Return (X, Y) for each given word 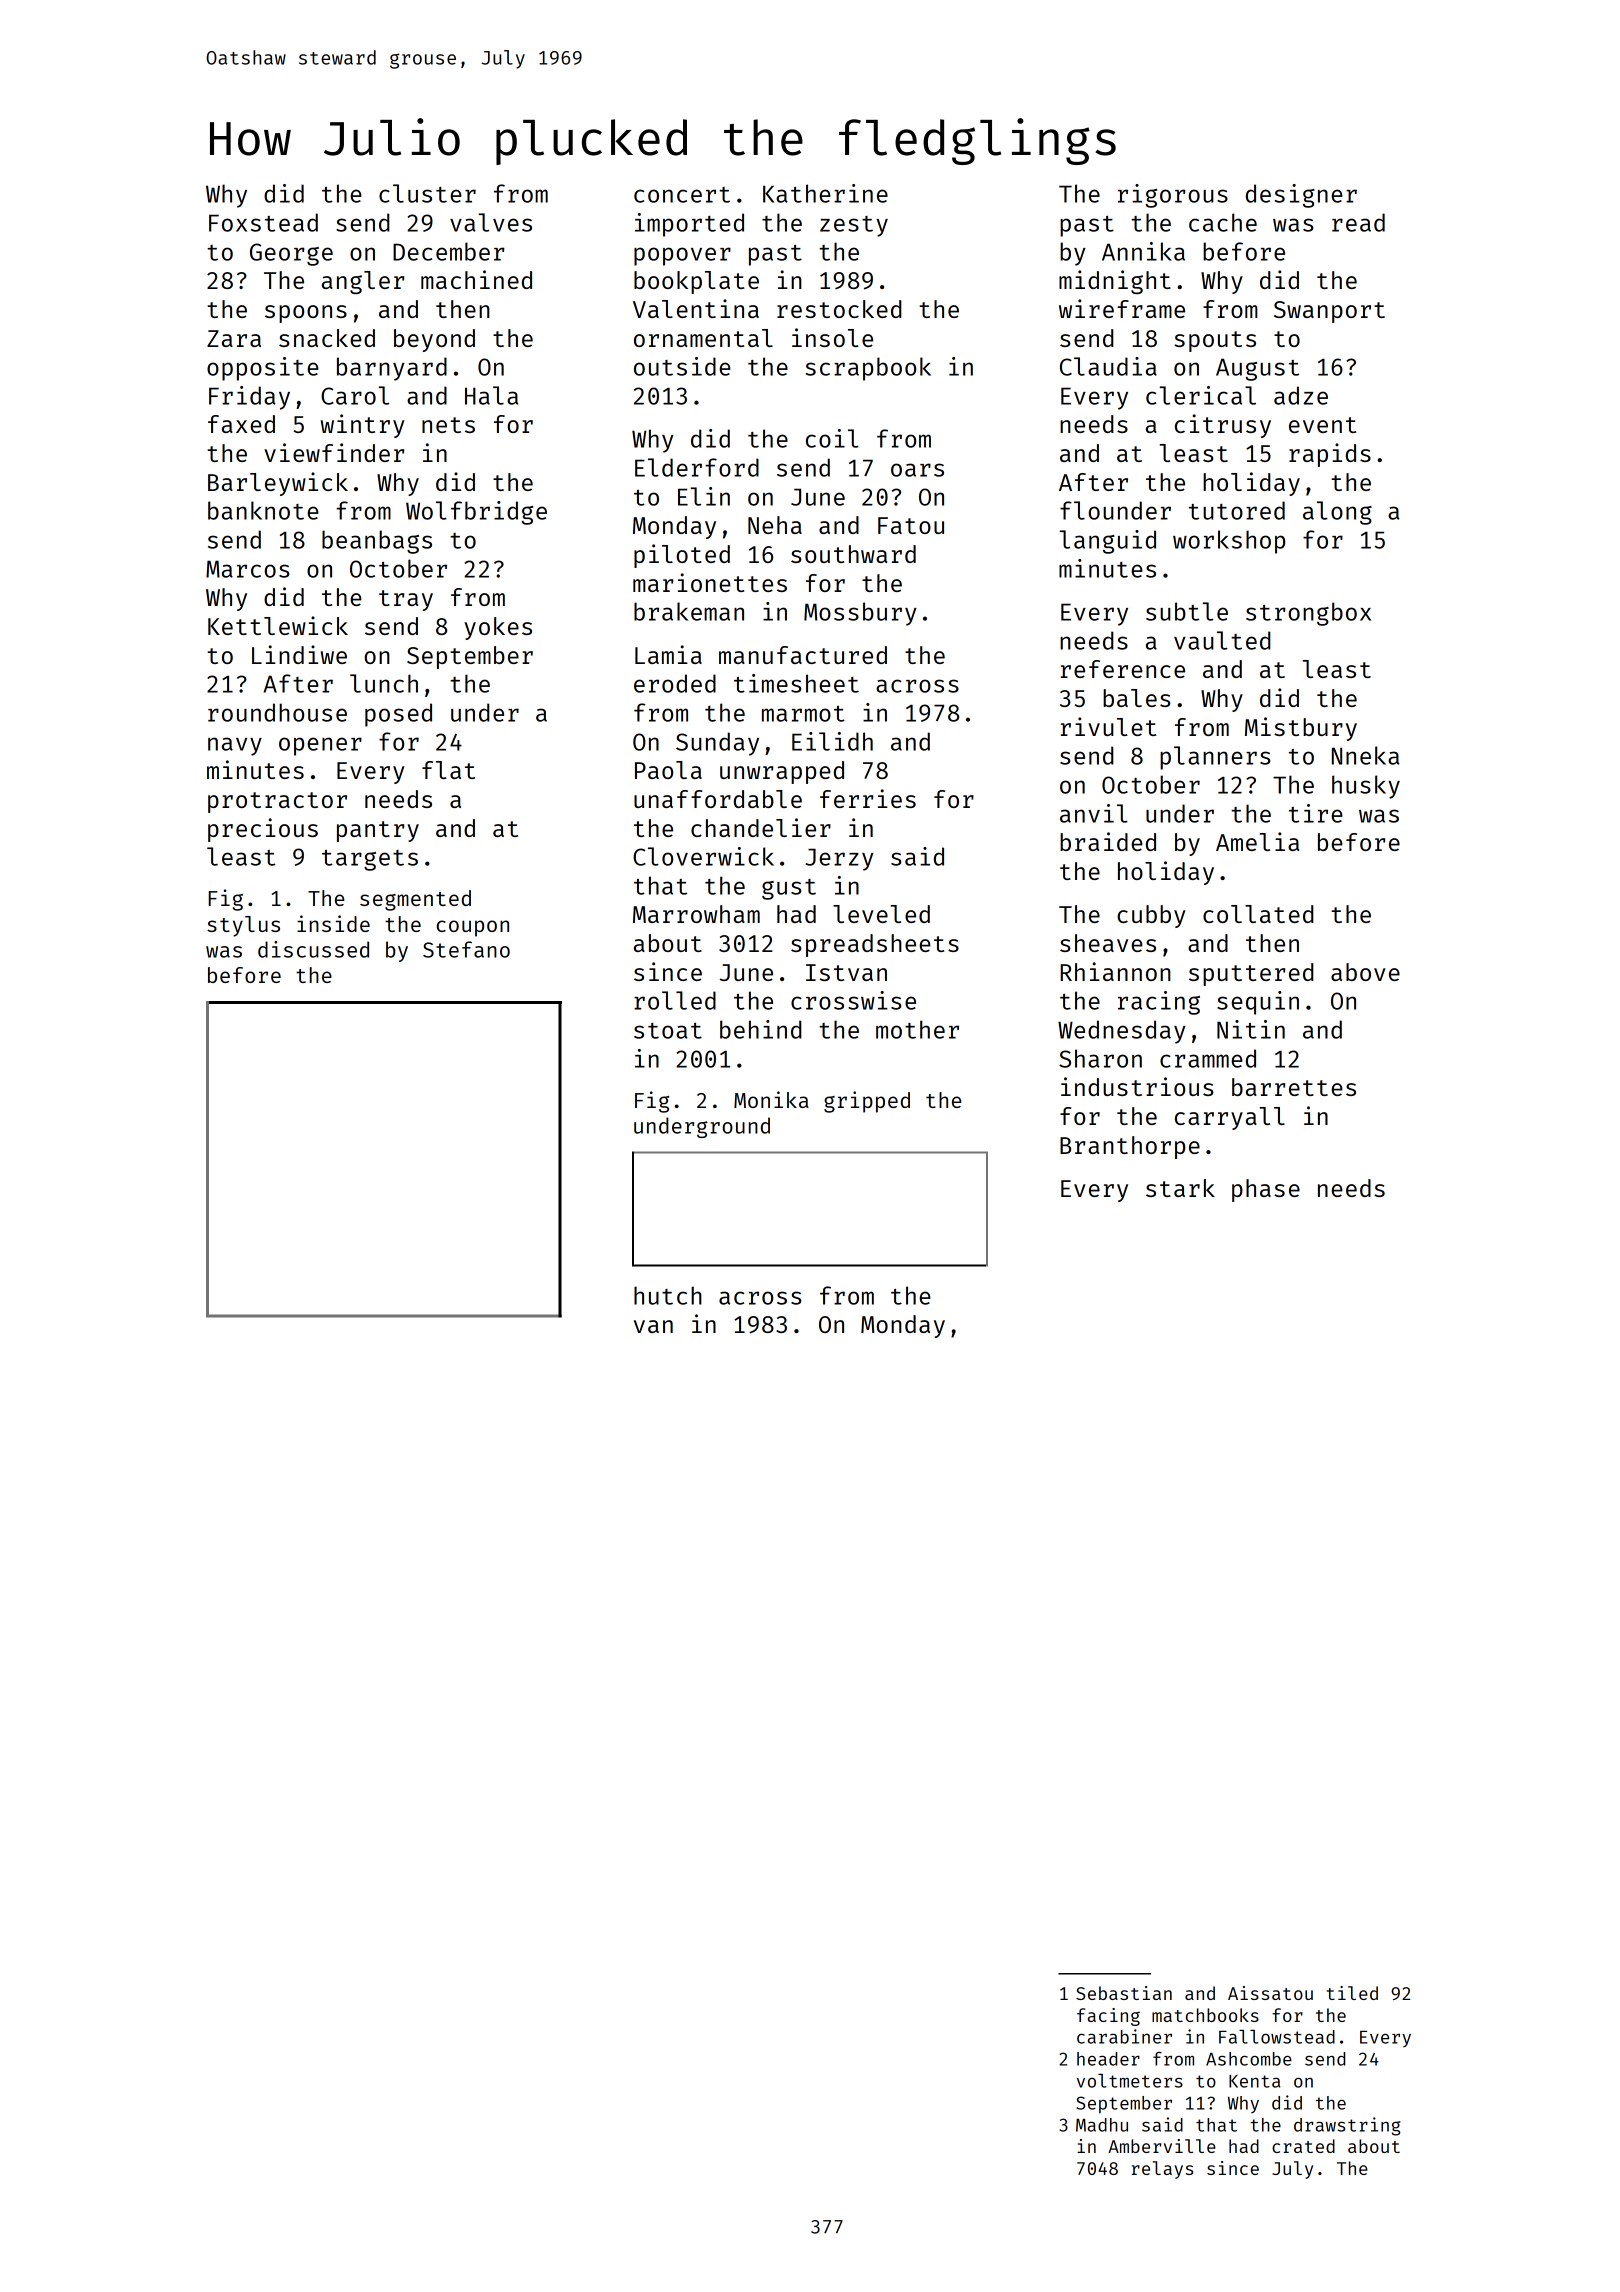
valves (491, 222)
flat (448, 770)
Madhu (1102, 2125)
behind (761, 1029)
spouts (1215, 341)
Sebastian (1124, 1993)
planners (1215, 758)
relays (1162, 2170)
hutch (668, 1295)
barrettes (1294, 1087)
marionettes (710, 582)
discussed (313, 949)
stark (1180, 1188)
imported (689, 225)
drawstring (1347, 2126)
